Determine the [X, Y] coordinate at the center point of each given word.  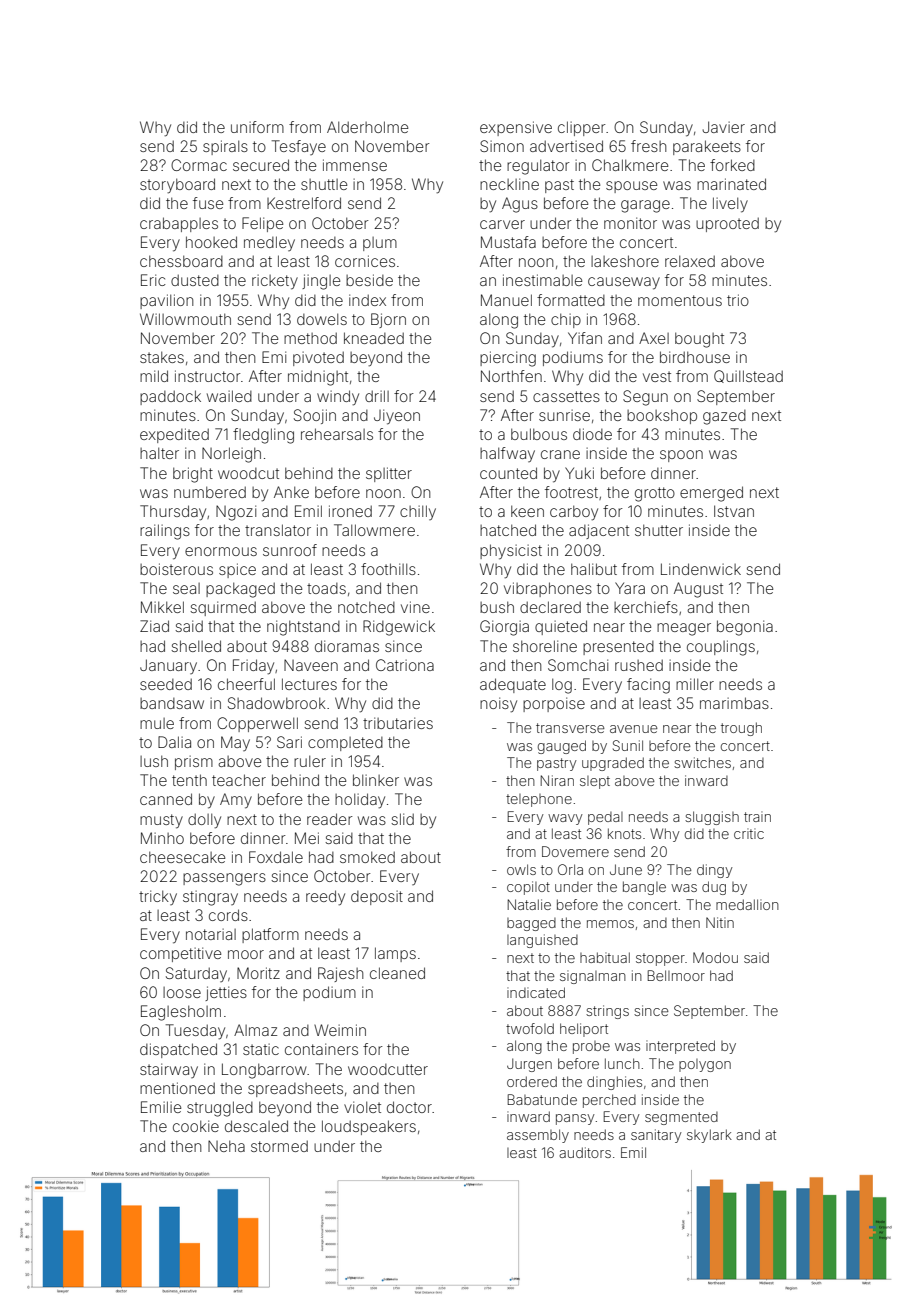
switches [702, 762]
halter [159, 453]
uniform [257, 127]
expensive [516, 128]
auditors [585, 1152]
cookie [196, 1126]
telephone [539, 800]
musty [161, 821]
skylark [709, 1136]
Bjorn [388, 320]
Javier [723, 127]
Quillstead [748, 376]
